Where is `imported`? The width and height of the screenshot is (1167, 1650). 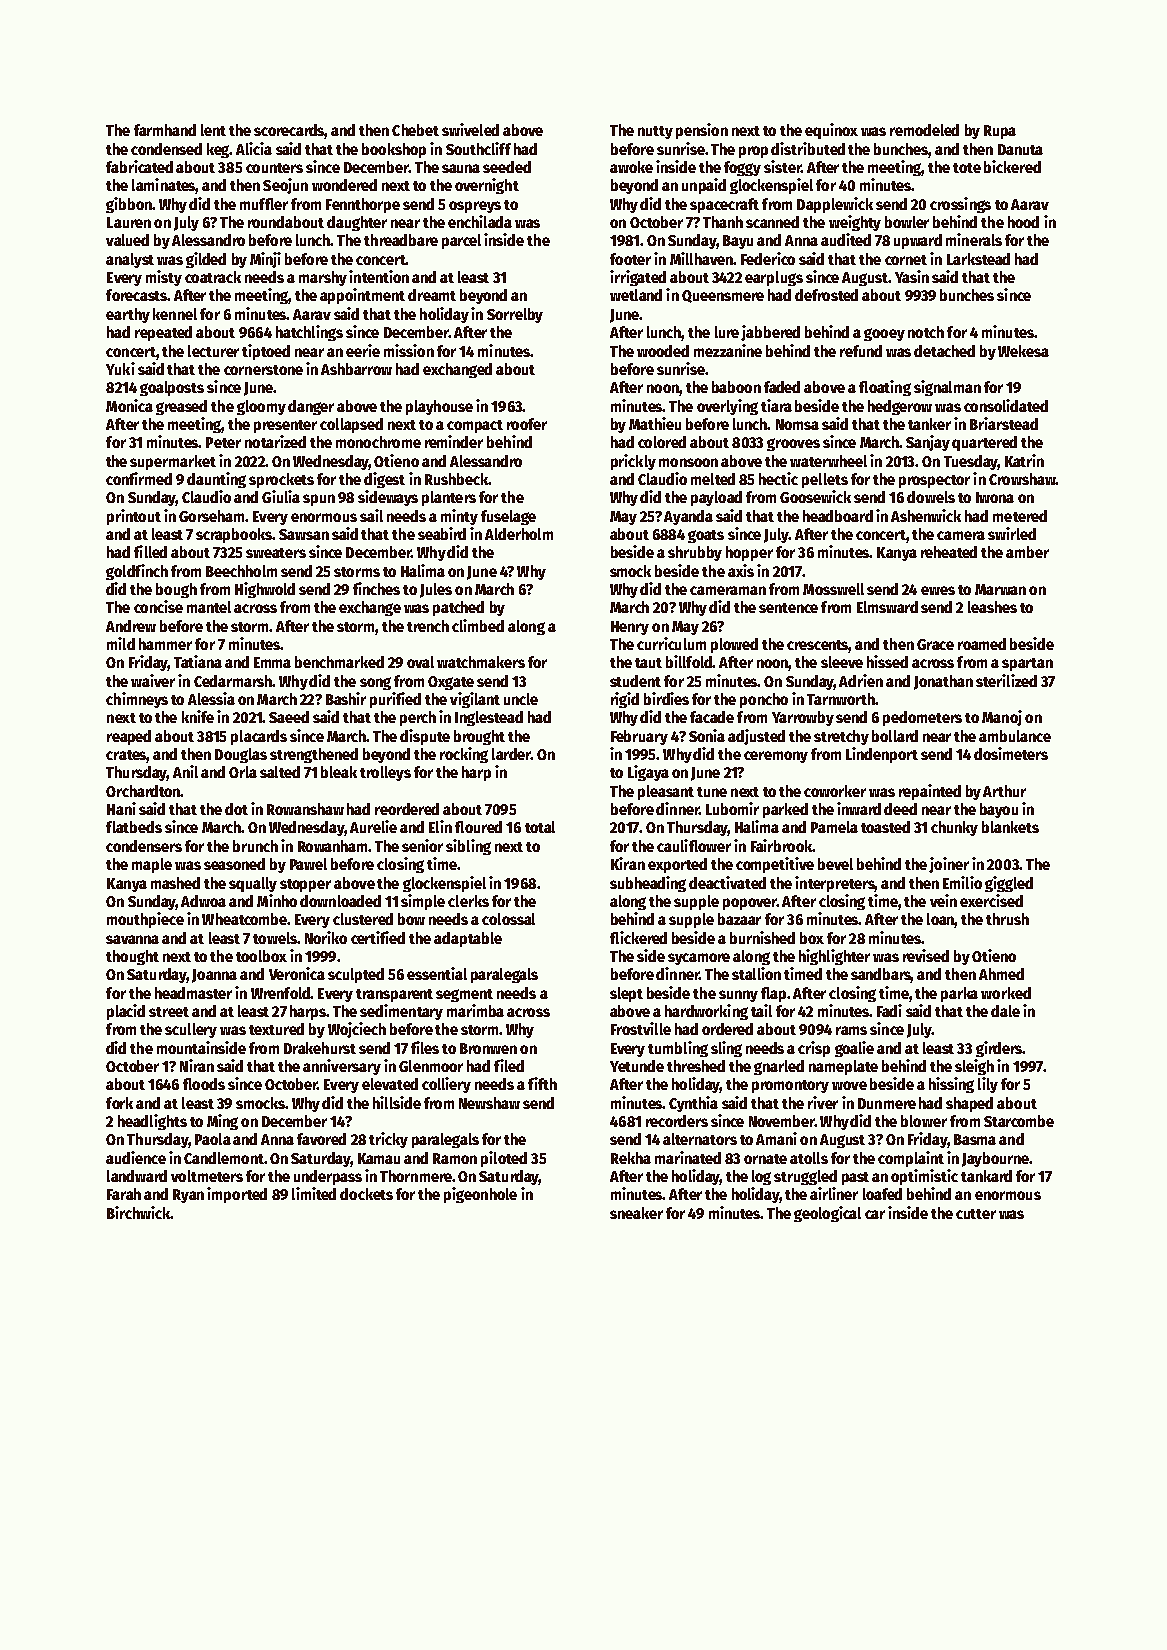
imported is located at coordinates (237, 1195).
